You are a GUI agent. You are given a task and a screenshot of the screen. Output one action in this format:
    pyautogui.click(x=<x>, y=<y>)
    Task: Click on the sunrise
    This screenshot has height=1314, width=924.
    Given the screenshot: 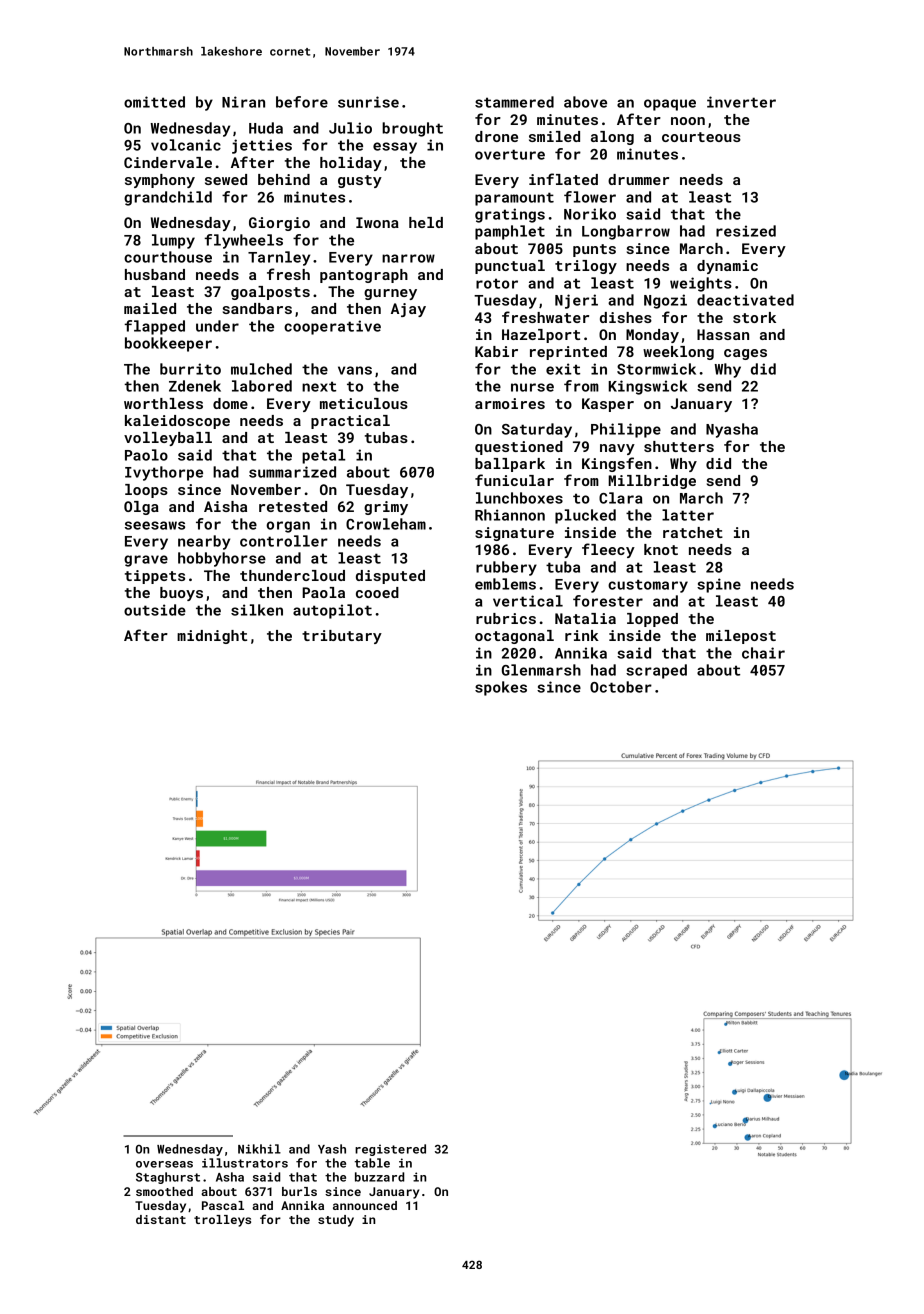 What is the action you would take?
    pyautogui.click(x=368, y=102)
